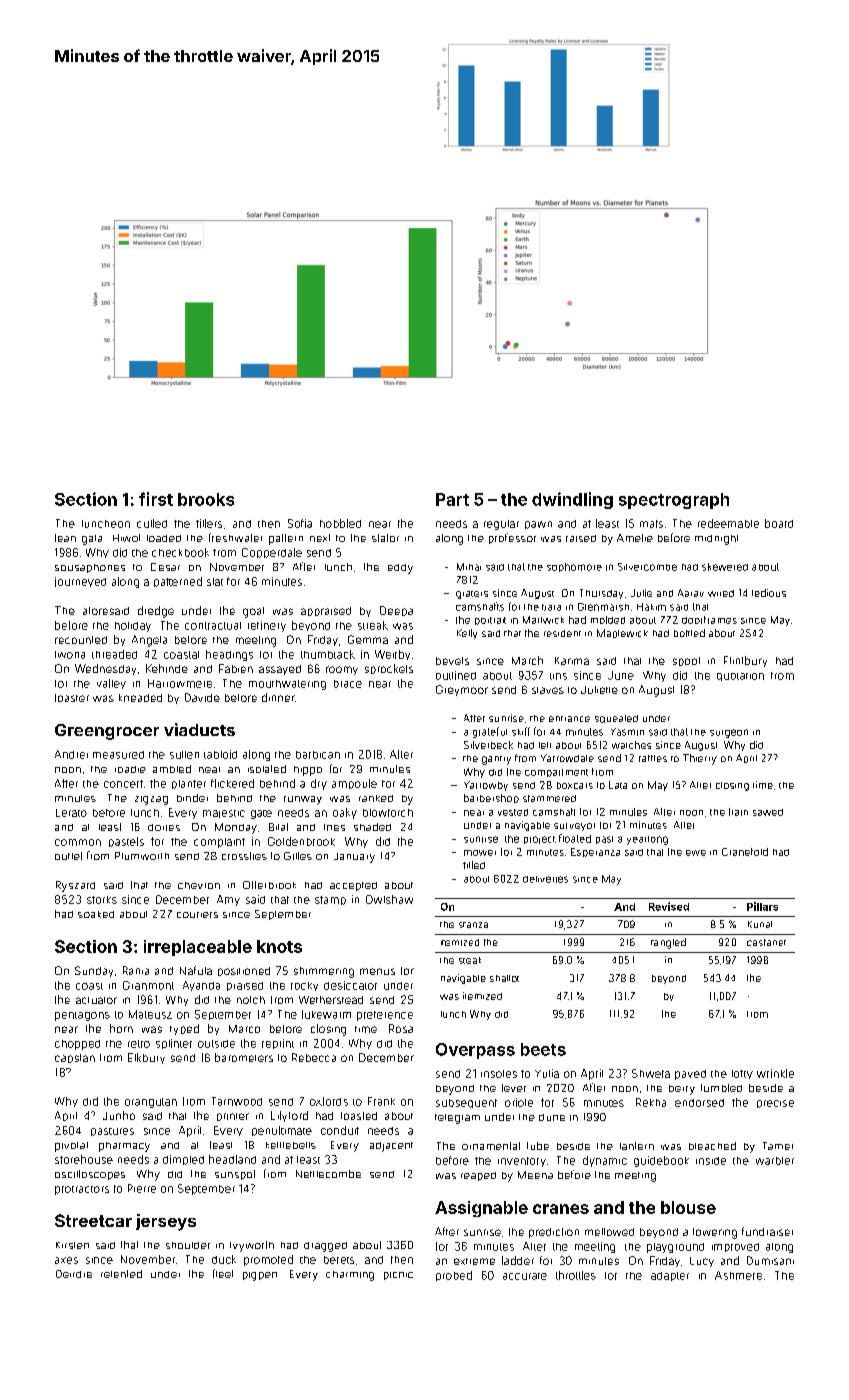 The width and height of the page is (849, 1400). Describe the element at coordinates (166, 1222) in the page. I see `jerseys` at that location.
